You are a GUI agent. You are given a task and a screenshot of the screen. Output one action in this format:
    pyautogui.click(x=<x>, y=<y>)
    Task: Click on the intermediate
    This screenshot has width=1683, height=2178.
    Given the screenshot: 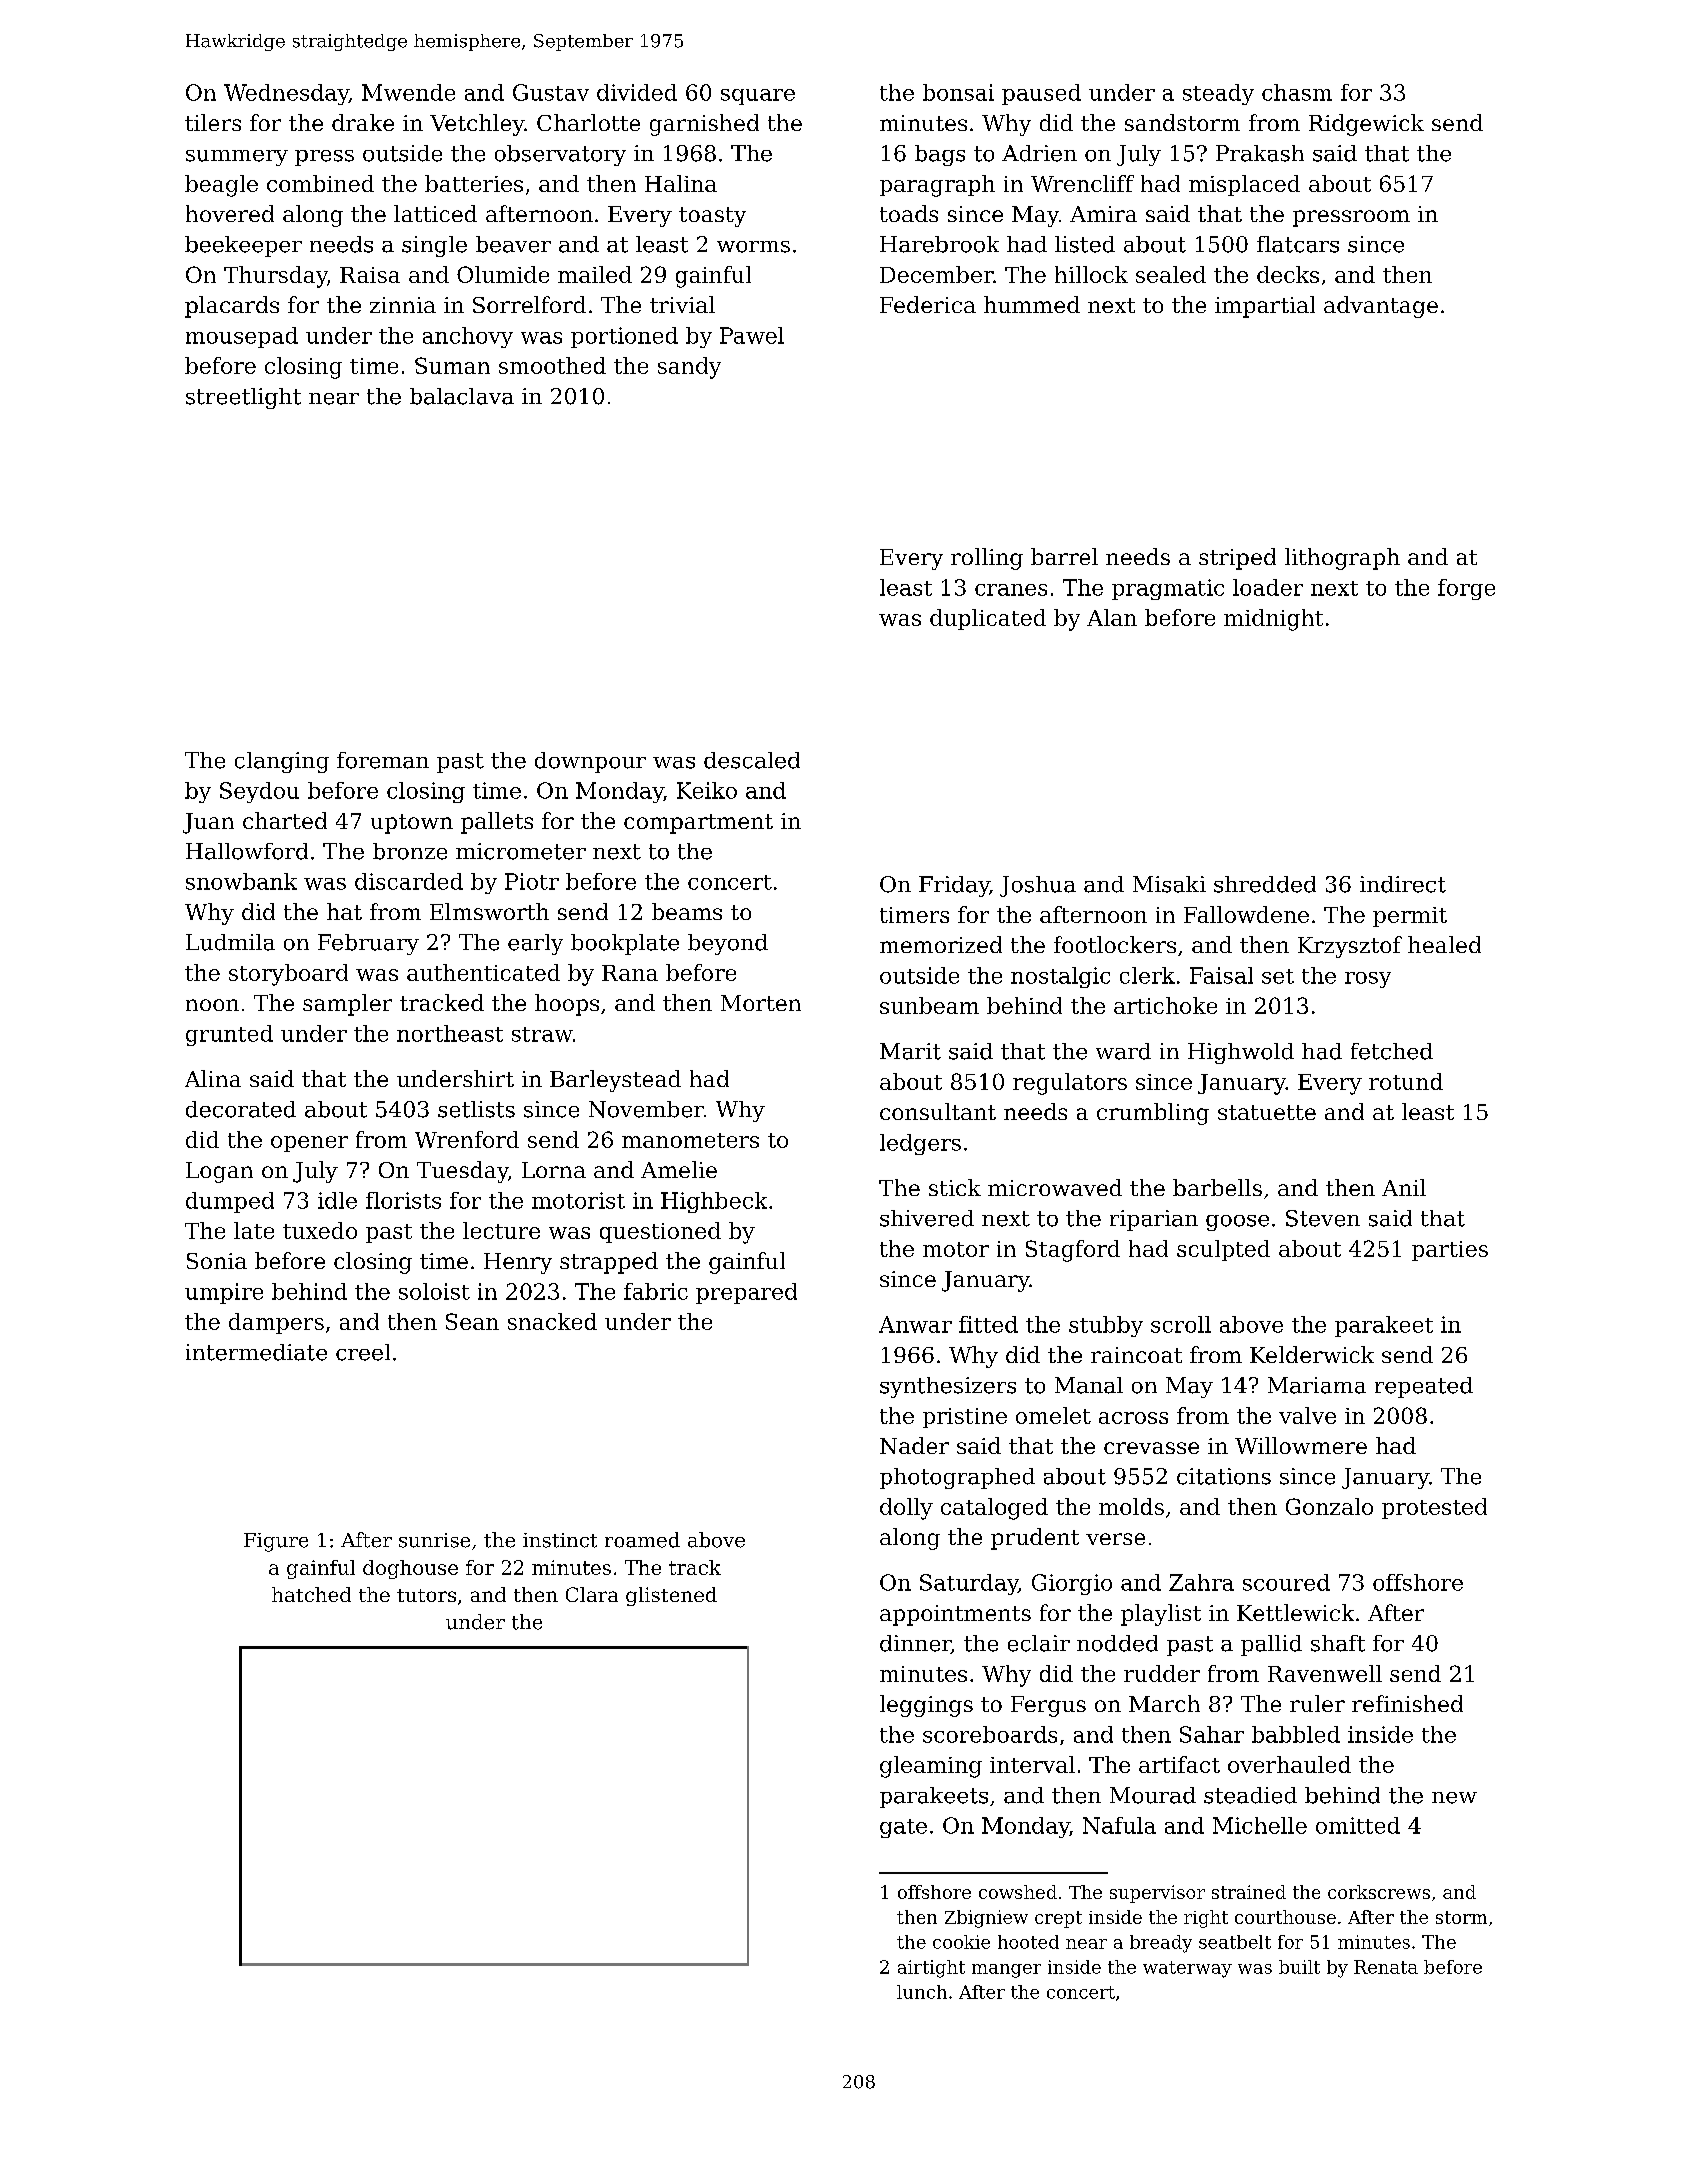 What is the action you would take?
    pyautogui.click(x=256, y=1352)
